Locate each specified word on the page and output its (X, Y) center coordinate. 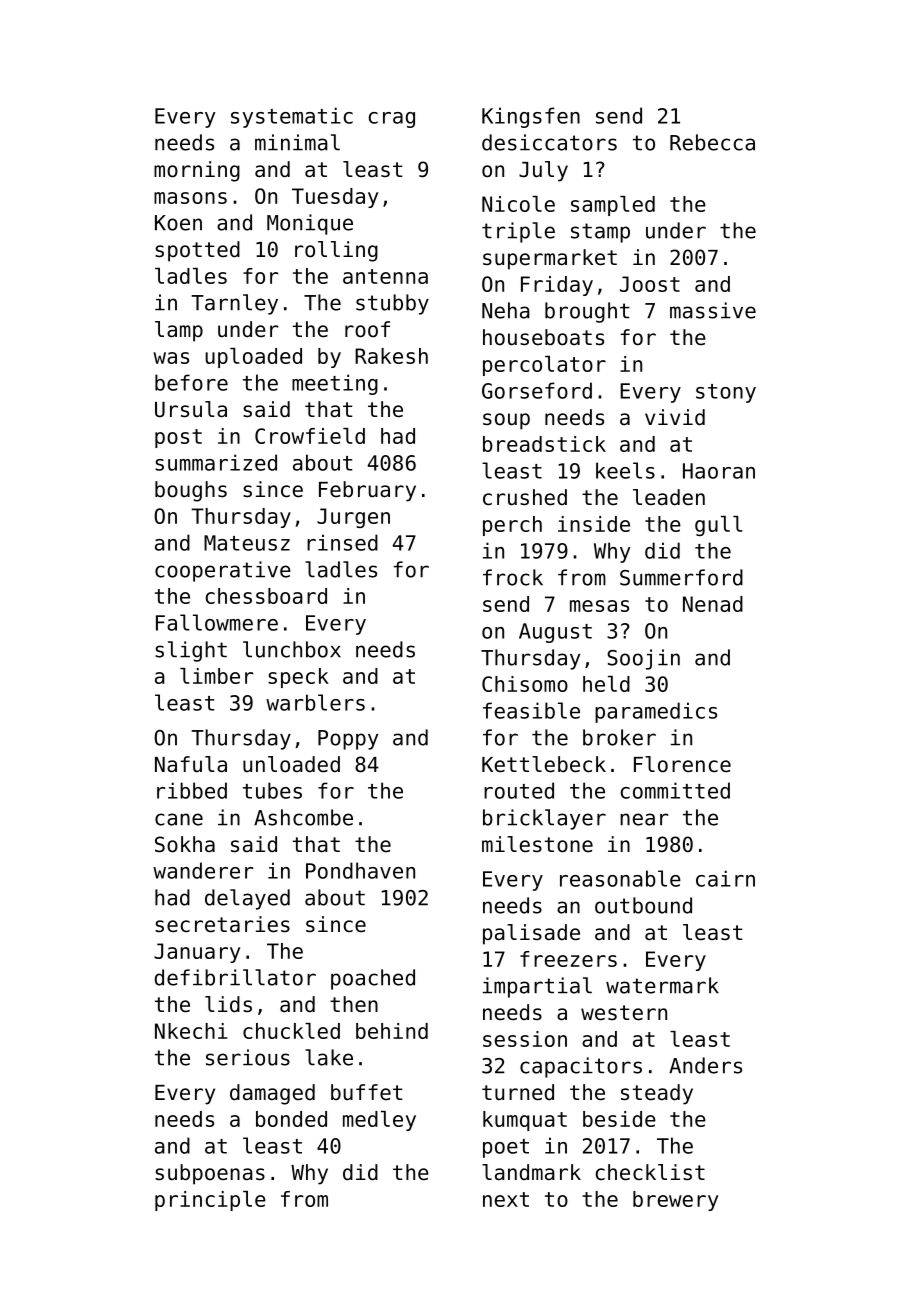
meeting (335, 384)
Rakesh (391, 356)
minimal (297, 142)
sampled (613, 206)
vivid (675, 417)
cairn (725, 878)
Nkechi (191, 1031)
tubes (272, 790)
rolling (336, 251)
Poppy (348, 740)
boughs (191, 491)
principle (210, 1201)
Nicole (518, 204)
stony (726, 393)
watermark (662, 985)
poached (373, 979)
